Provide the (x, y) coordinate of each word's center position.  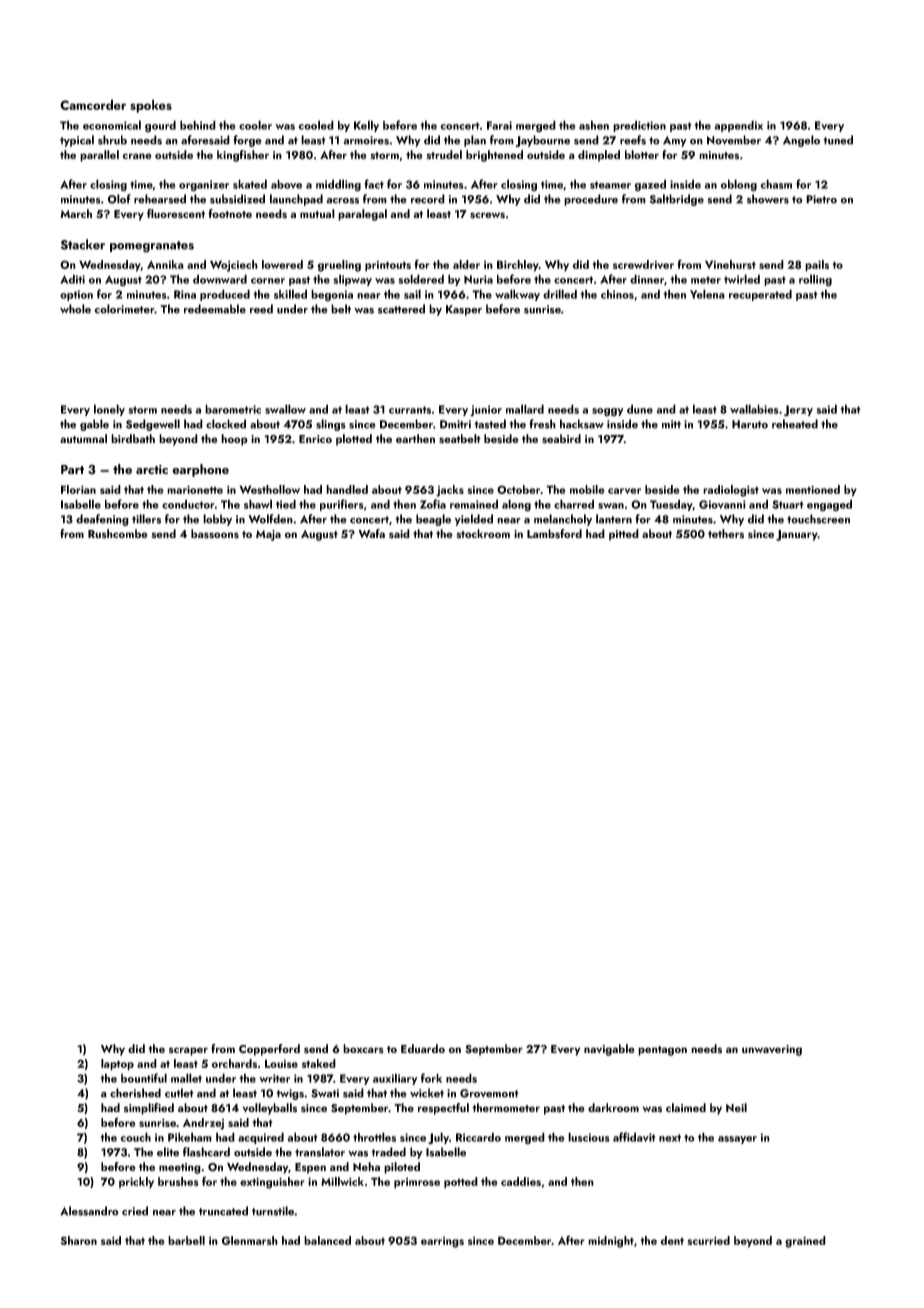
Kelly (366, 126)
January (797, 535)
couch (136, 1137)
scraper (188, 1051)
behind (198, 125)
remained (474, 504)
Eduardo (423, 1048)
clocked (226, 424)
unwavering (772, 1050)
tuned (838, 140)
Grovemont (489, 1093)
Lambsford (554, 534)
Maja (268, 535)
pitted (624, 535)
